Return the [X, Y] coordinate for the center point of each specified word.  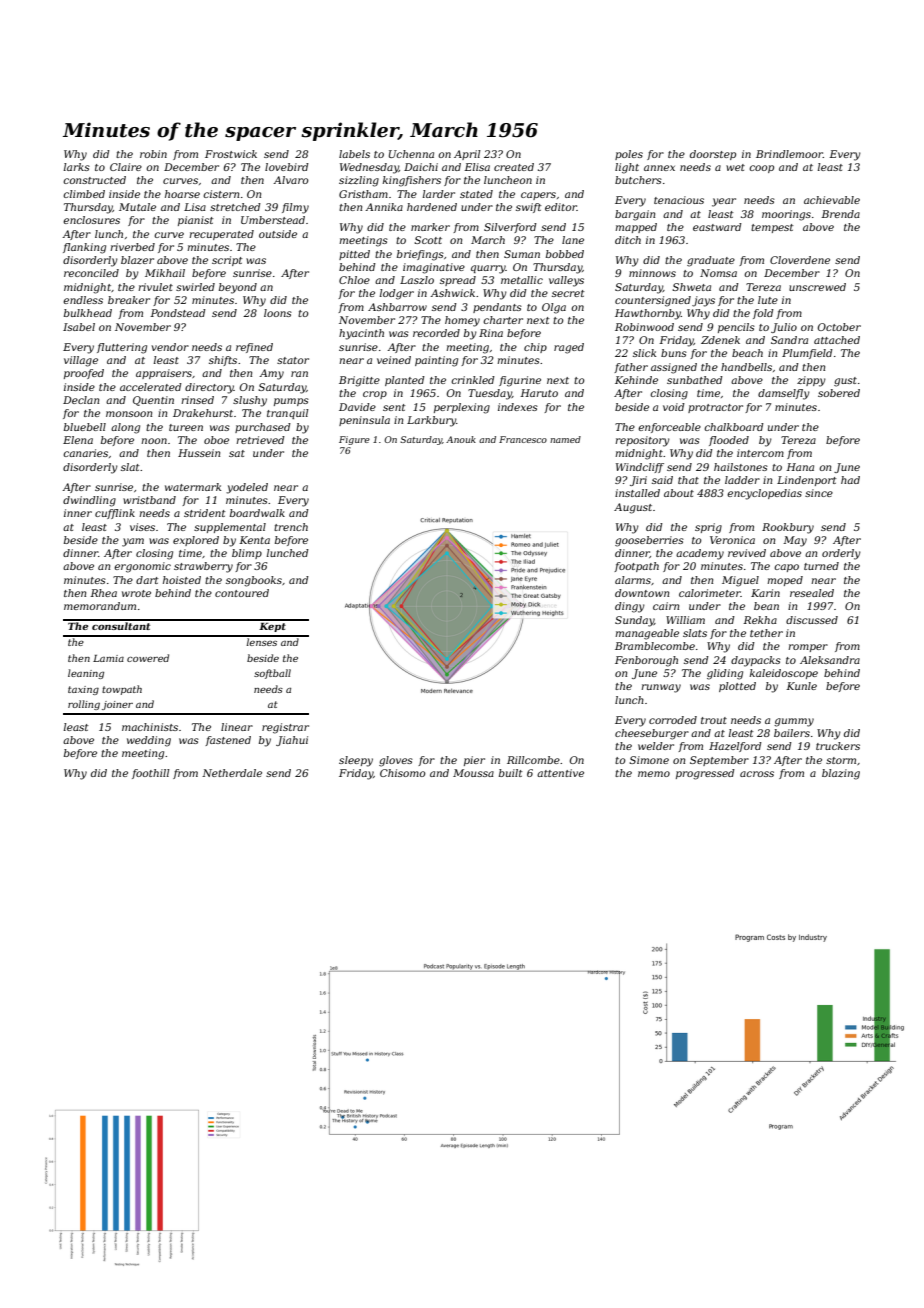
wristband [149, 500]
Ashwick [452, 293]
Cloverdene [800, 260]
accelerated [151, 387]
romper [808, 648]
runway [661, 688]
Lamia [108, 658]
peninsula [364, 421]
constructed [94, 180]
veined [394, 360]
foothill [151, 774]
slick [644, 353]
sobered [839, 393]
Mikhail [165, 273]
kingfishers [412, 181]
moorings [786, 215]
